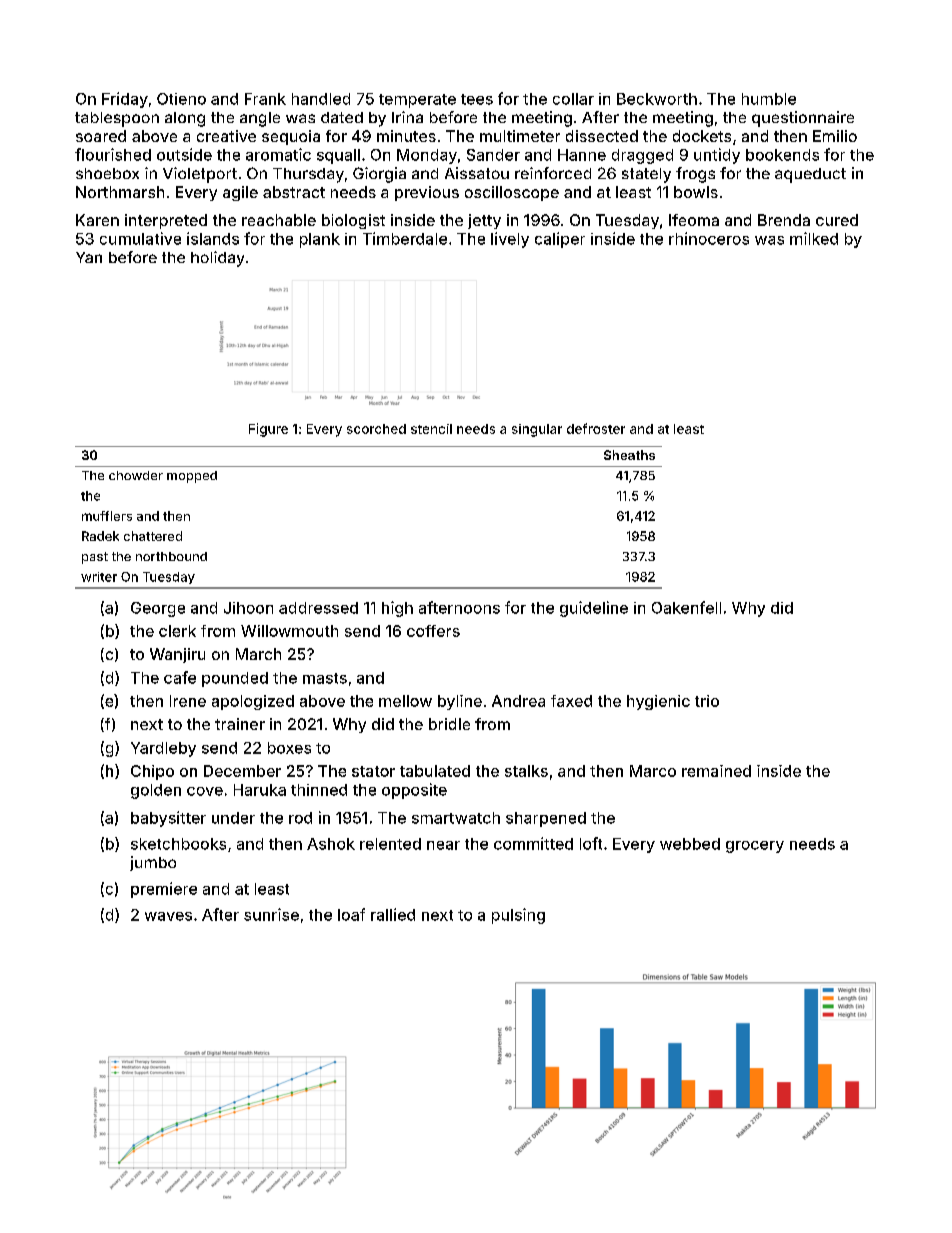 This page has width=952, height=1233. Describe the element at coordinates (814, 238) in the page. I see `milked` at that location.
